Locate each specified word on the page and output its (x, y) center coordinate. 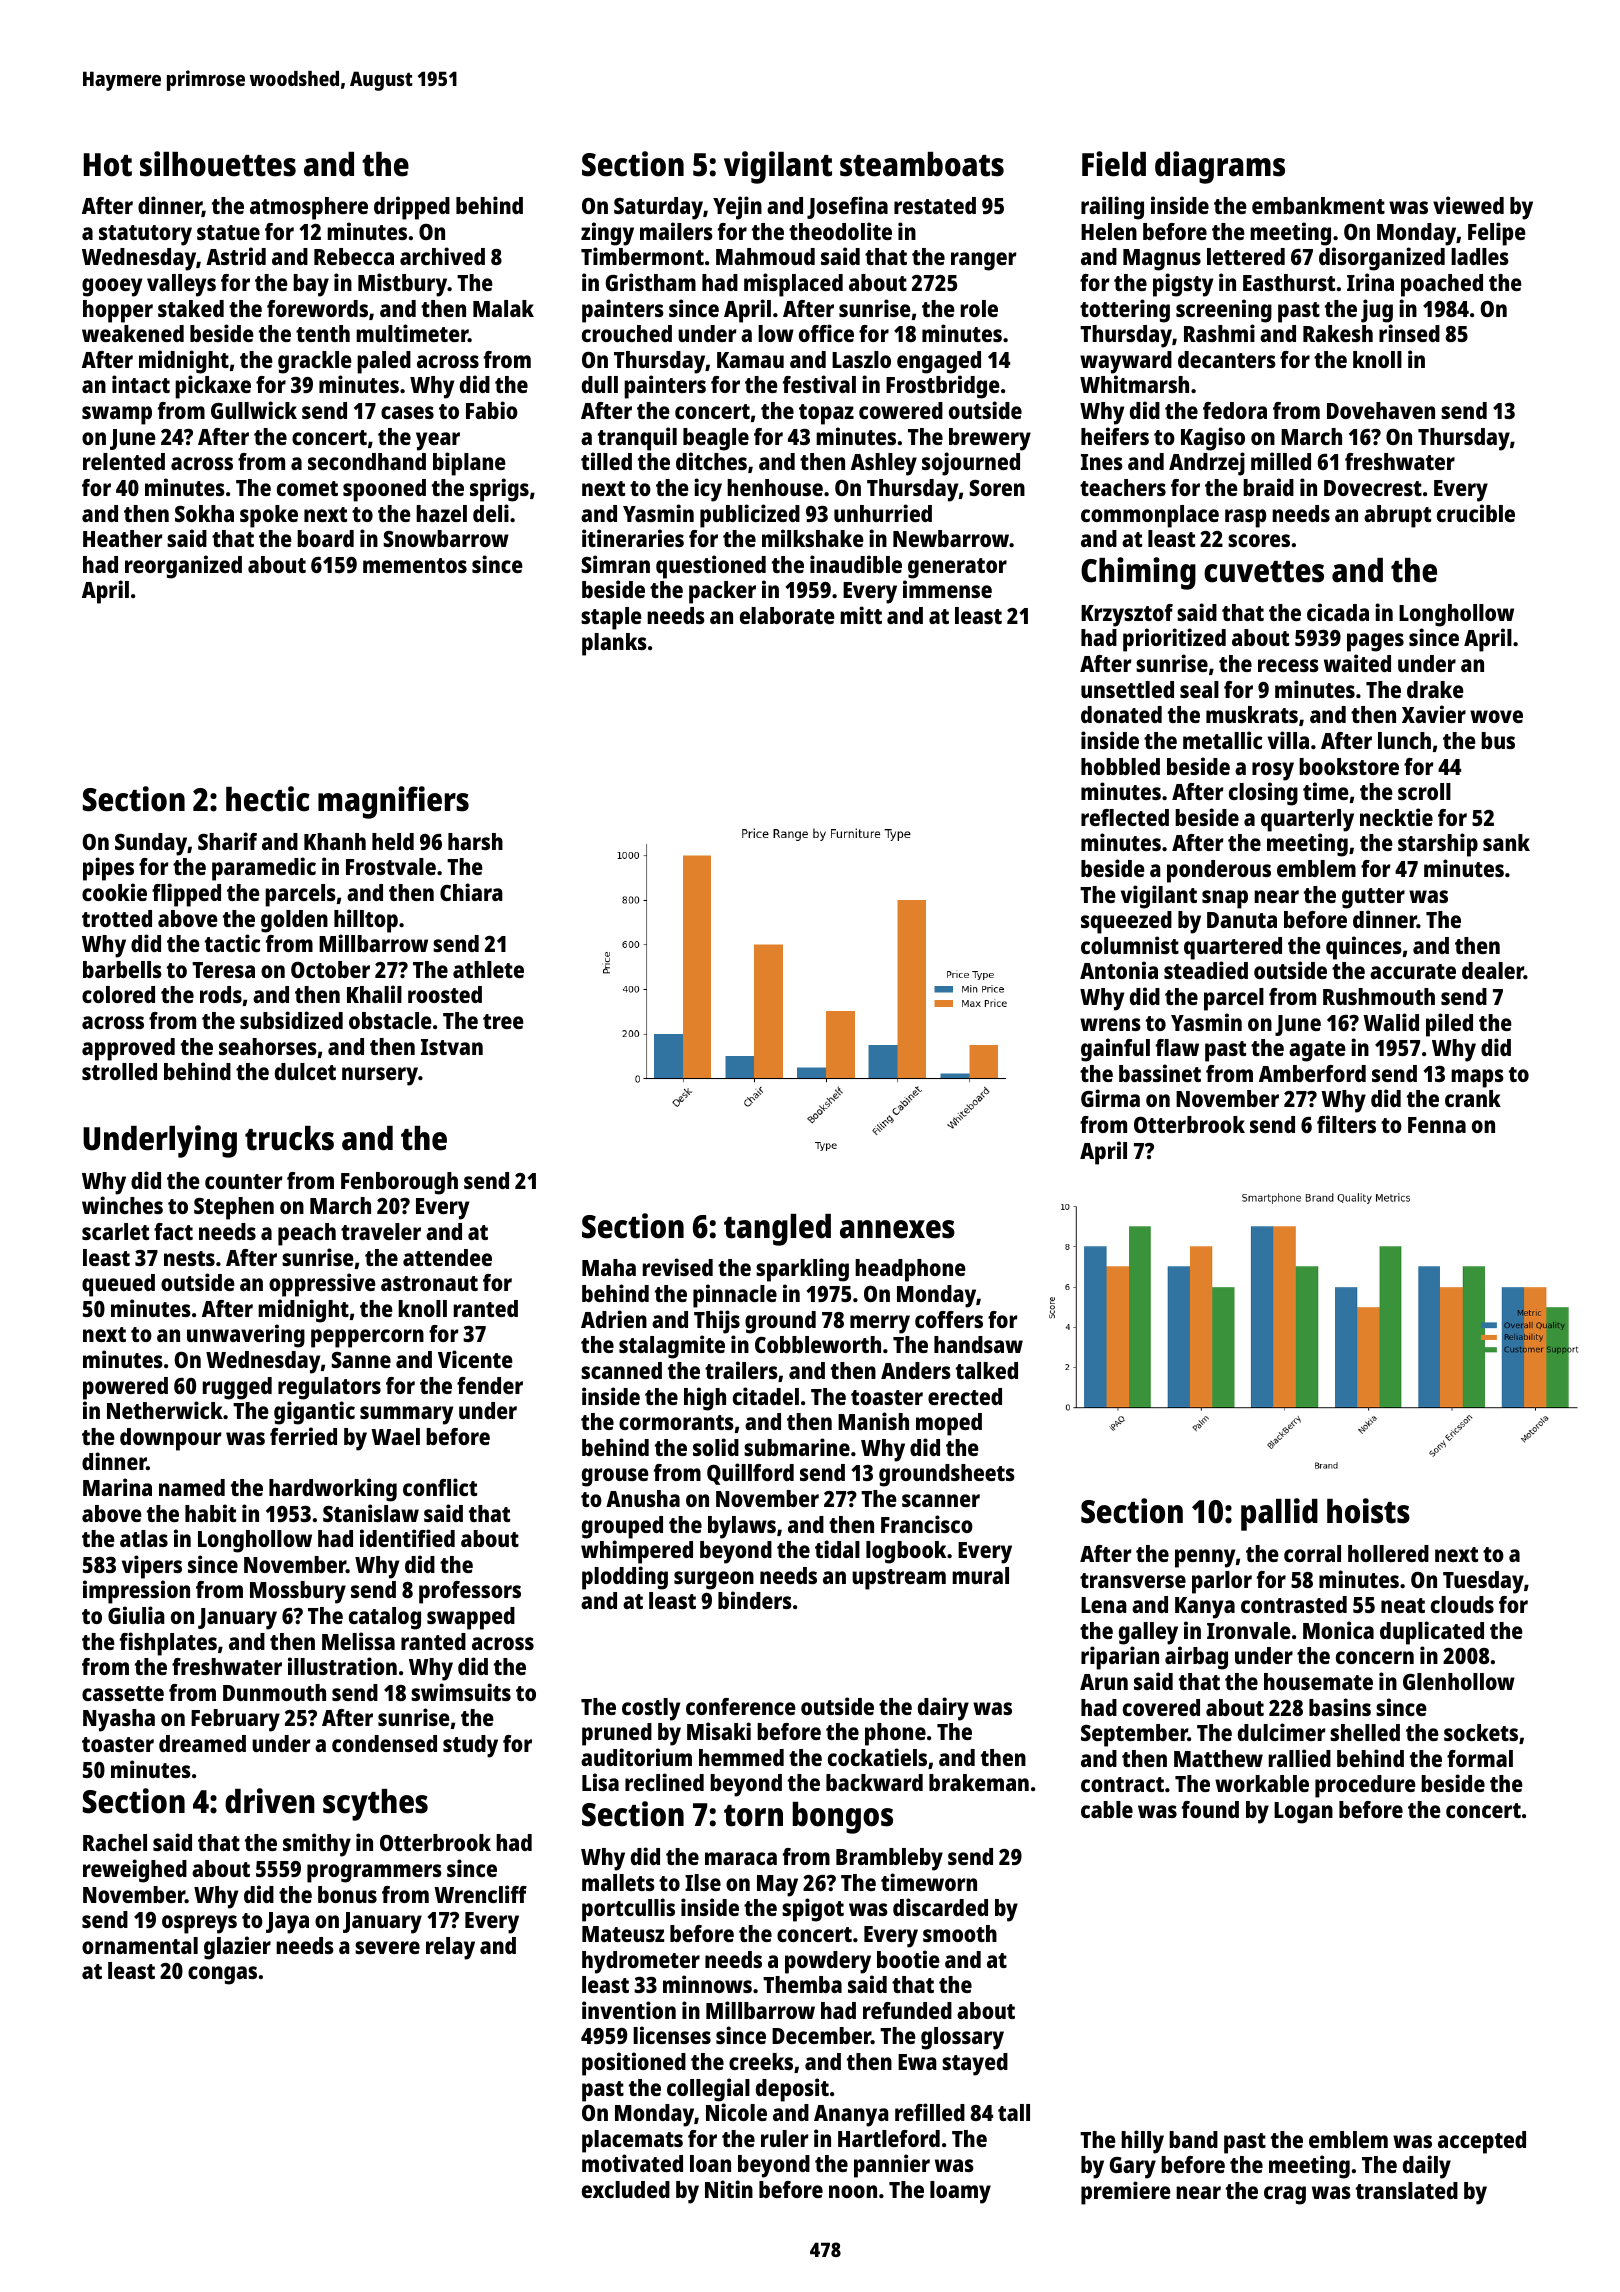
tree (503, 1021)
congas (222, 1975)
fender (490, 1385)
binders (755, 1600)
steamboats (922, 164)
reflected (1125, 817)
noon (853, 2191)
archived (442, 256)
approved (128, 1049)
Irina (1370, 282)
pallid (1279, 1514)
